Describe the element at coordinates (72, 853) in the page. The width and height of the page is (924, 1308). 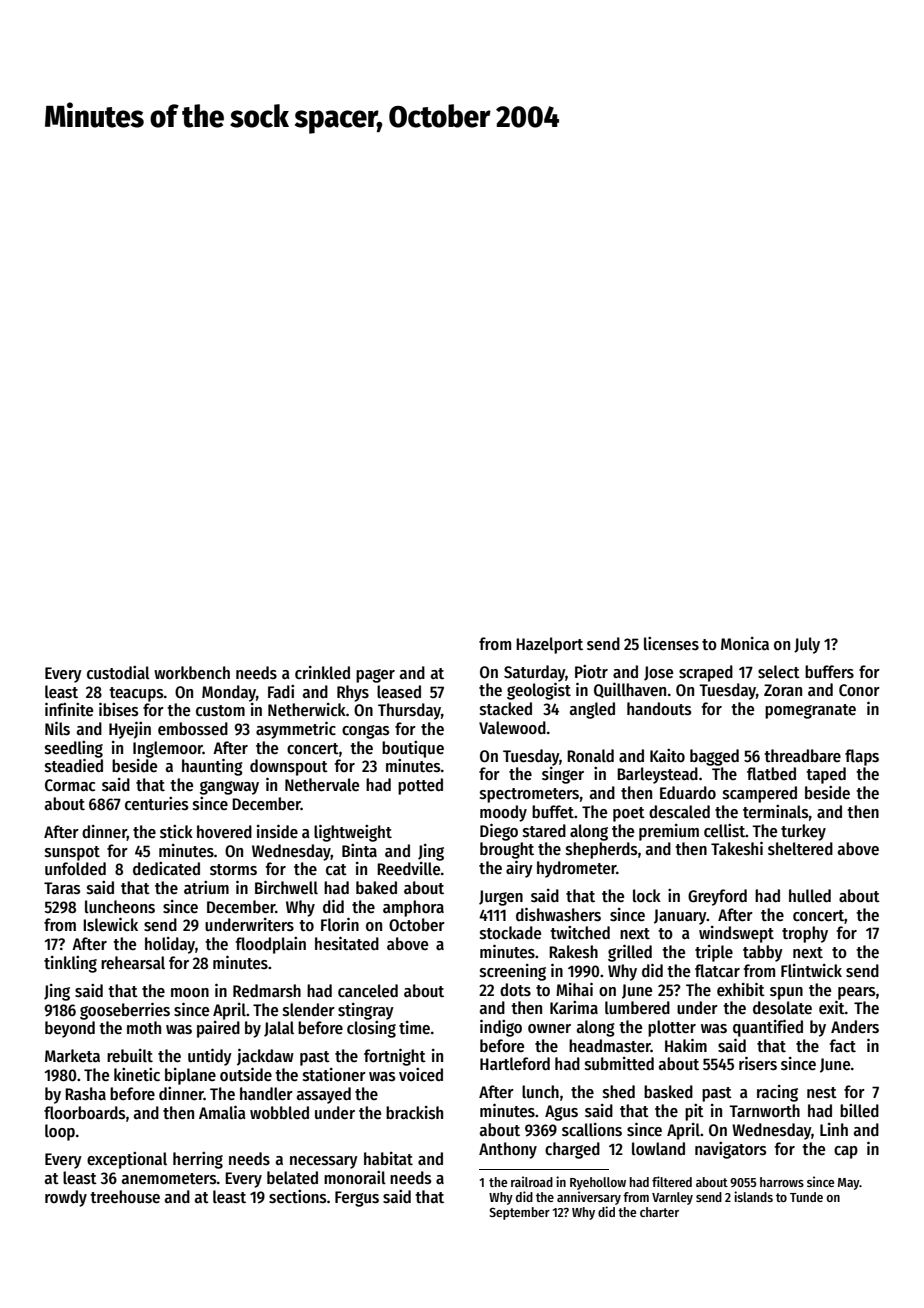
I see `sunspot` at that location.
